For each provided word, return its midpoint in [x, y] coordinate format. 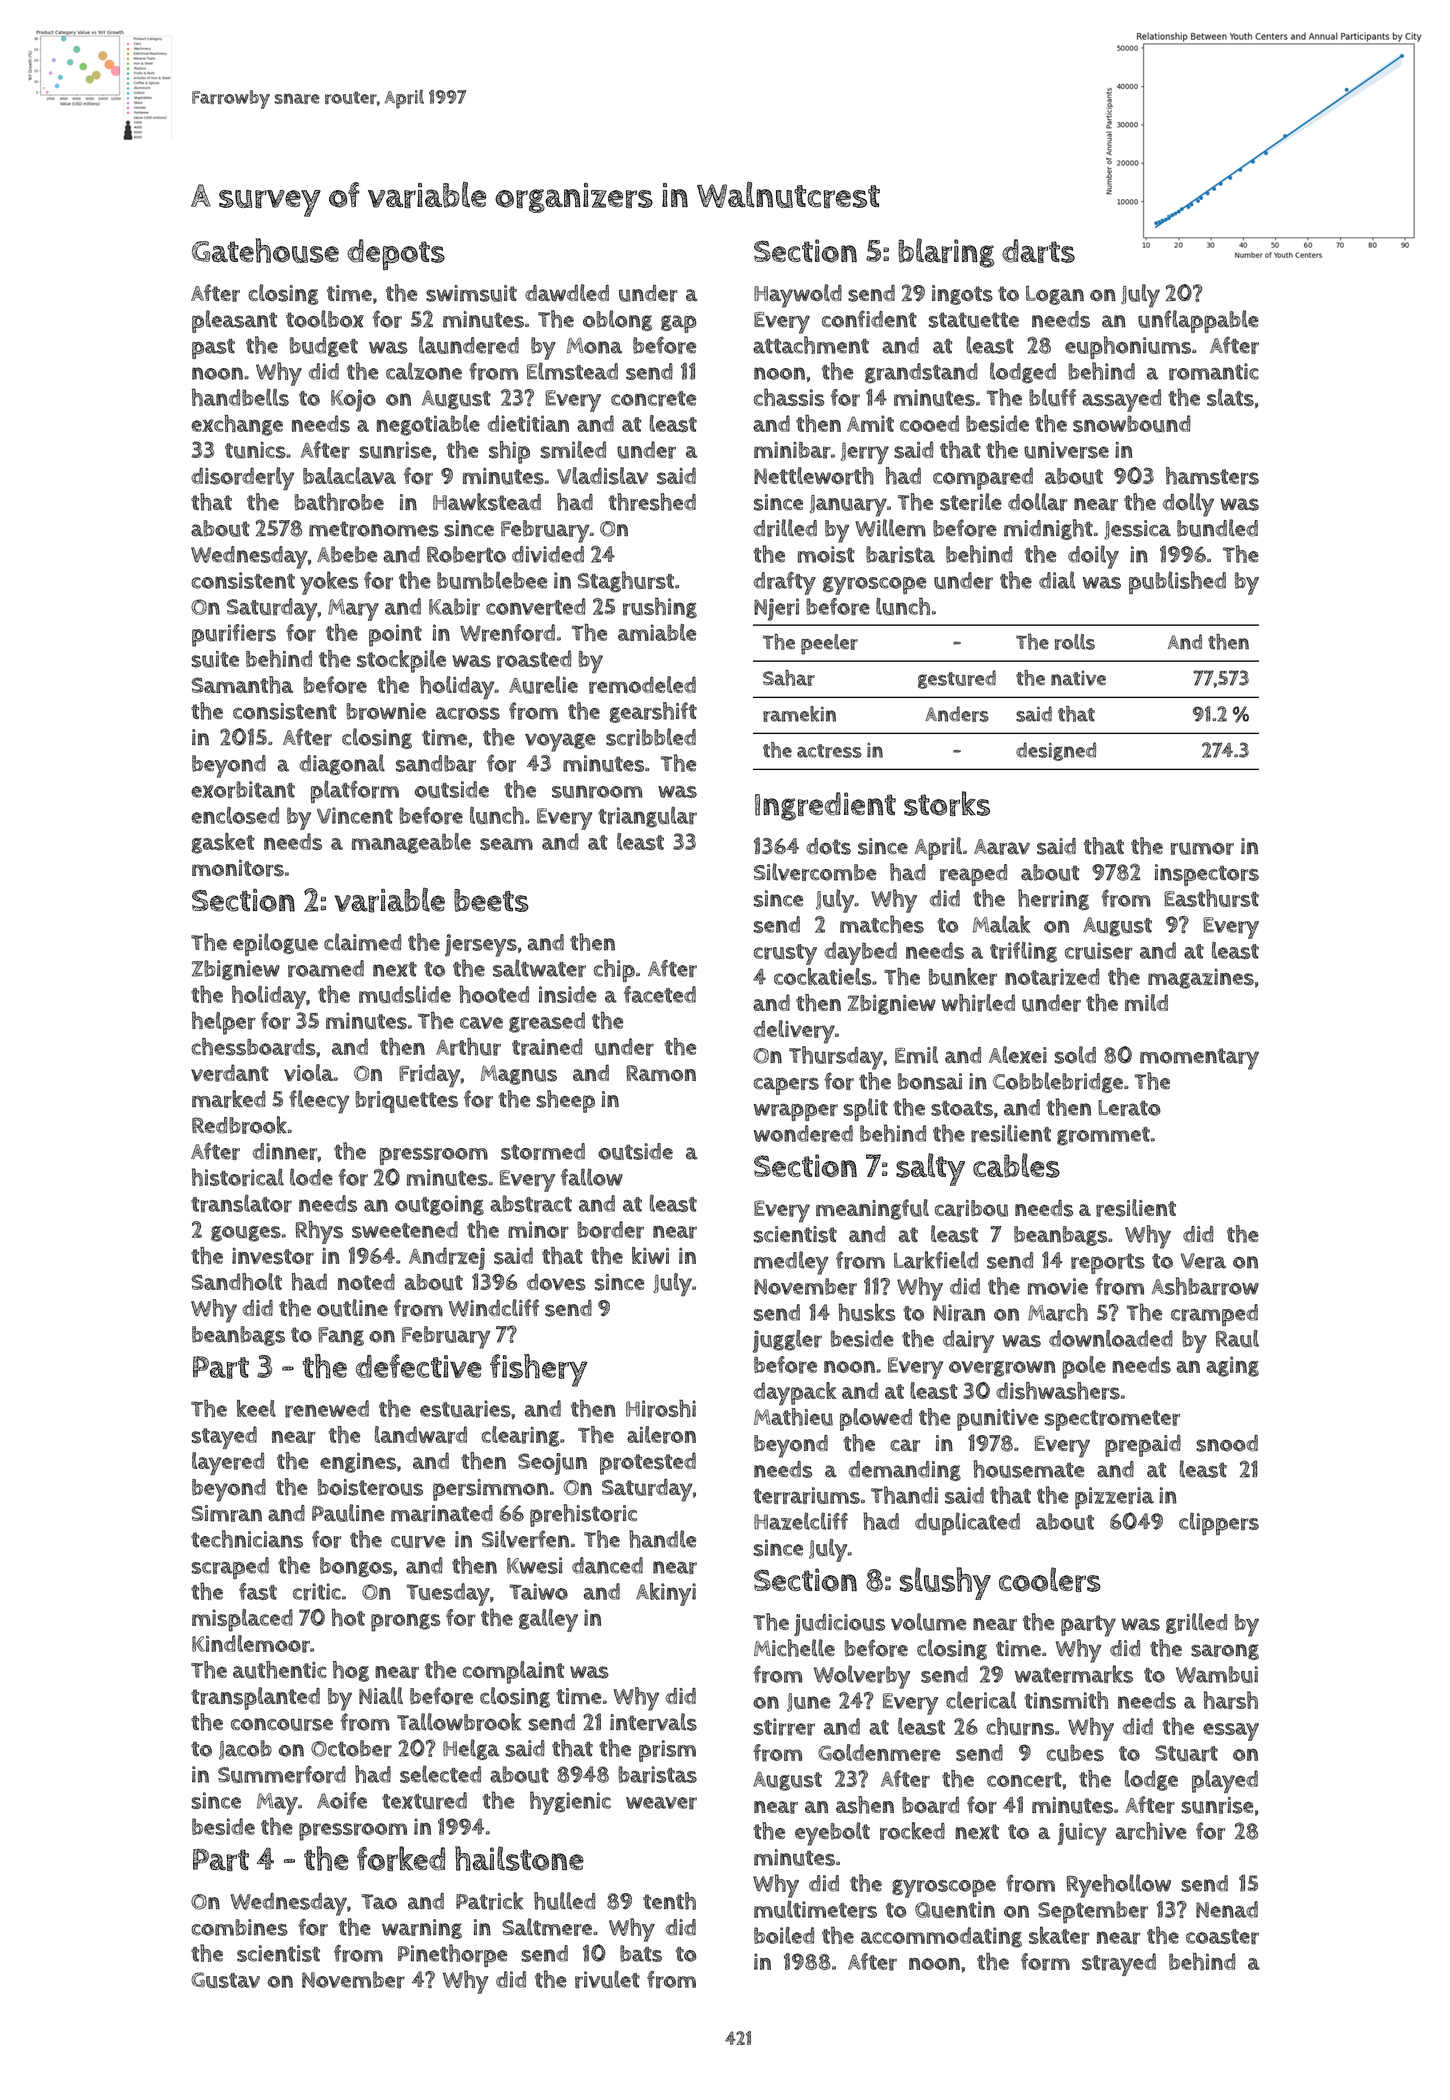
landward [421, 1435]
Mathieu [793, 1417]
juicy [1082, 1834]
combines [239, 1927]
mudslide [405, 994]
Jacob [245, 1750]
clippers [1219, 1524]
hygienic [570, 1803]
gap [679, 324]
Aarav [1002, 847]
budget [324, 347]
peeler [829, 644]
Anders [957, 714]
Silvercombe [815, 872]
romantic [1214, 371]
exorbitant [243, 789]
